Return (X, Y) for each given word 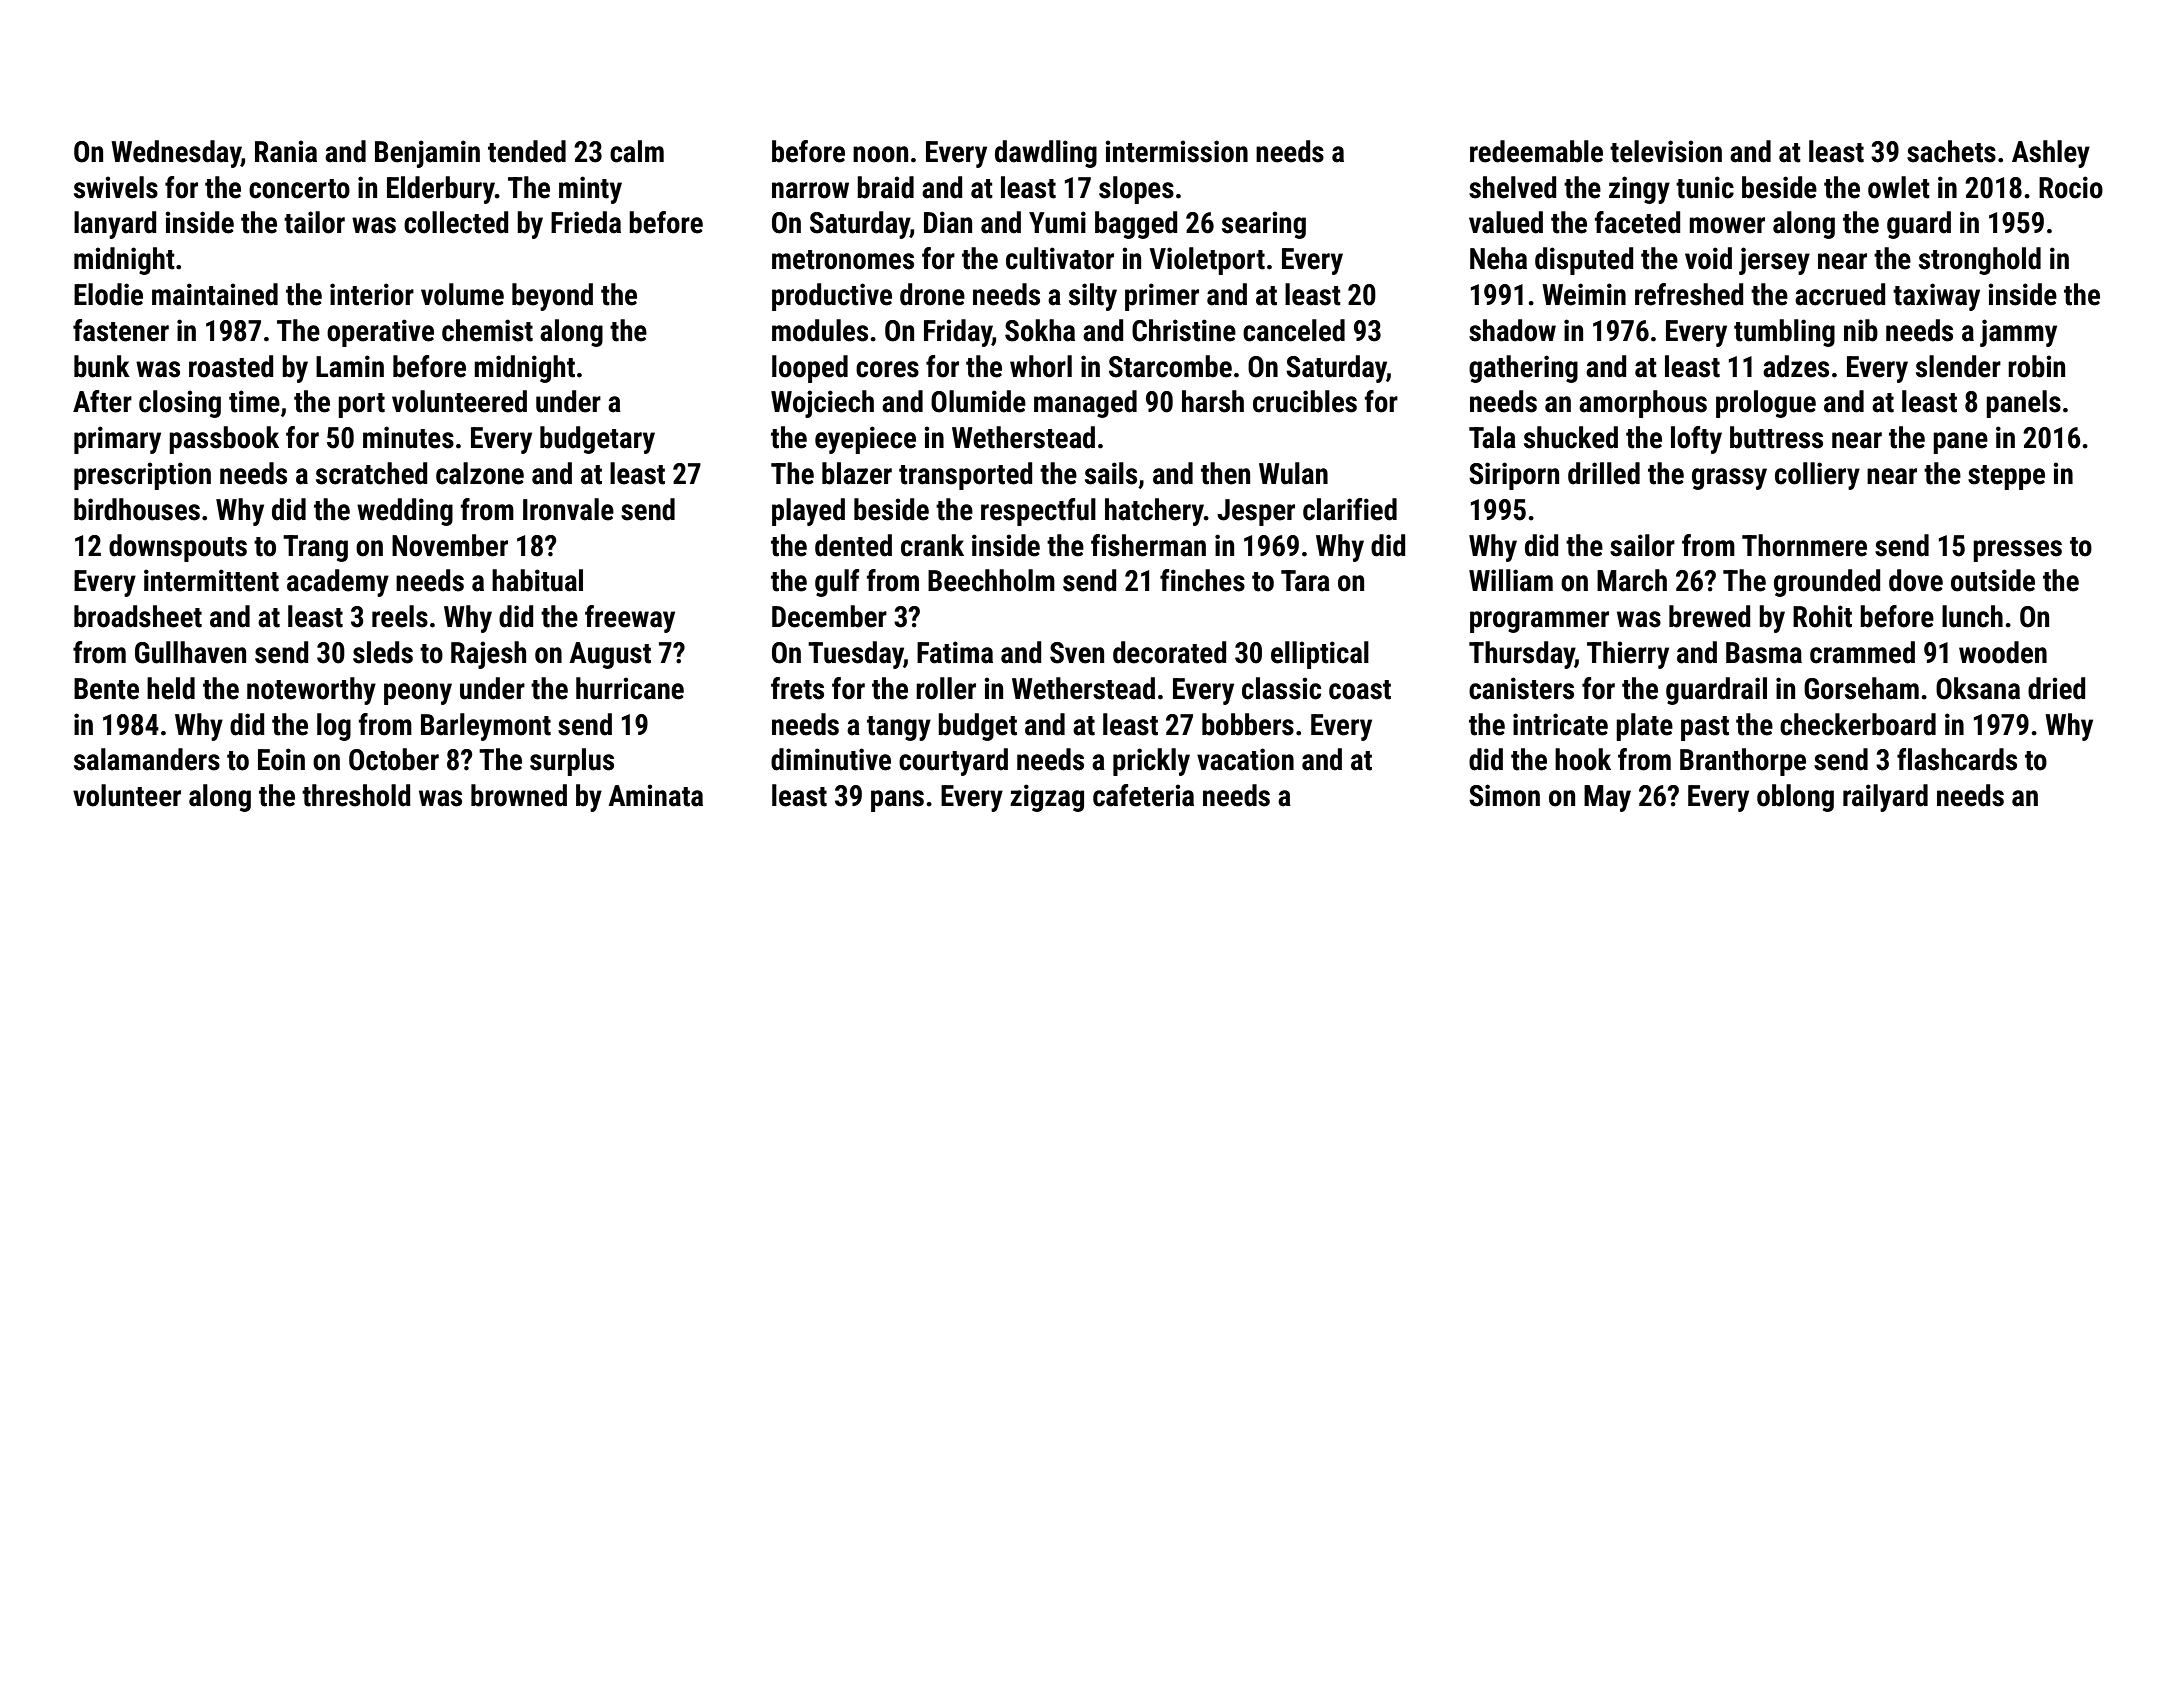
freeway (630, 619)
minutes (408, 437)
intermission (1176, 151)
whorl (1041, 366)
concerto (299, 189)
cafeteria (1143, 795)
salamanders (147, 759)
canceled (1294, 330)
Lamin (350, 366)
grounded (1827, 583)
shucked (1571, 437)
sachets (1951, 151)
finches (1202, 580)
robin (2036, 366)
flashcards (1957, 759)
